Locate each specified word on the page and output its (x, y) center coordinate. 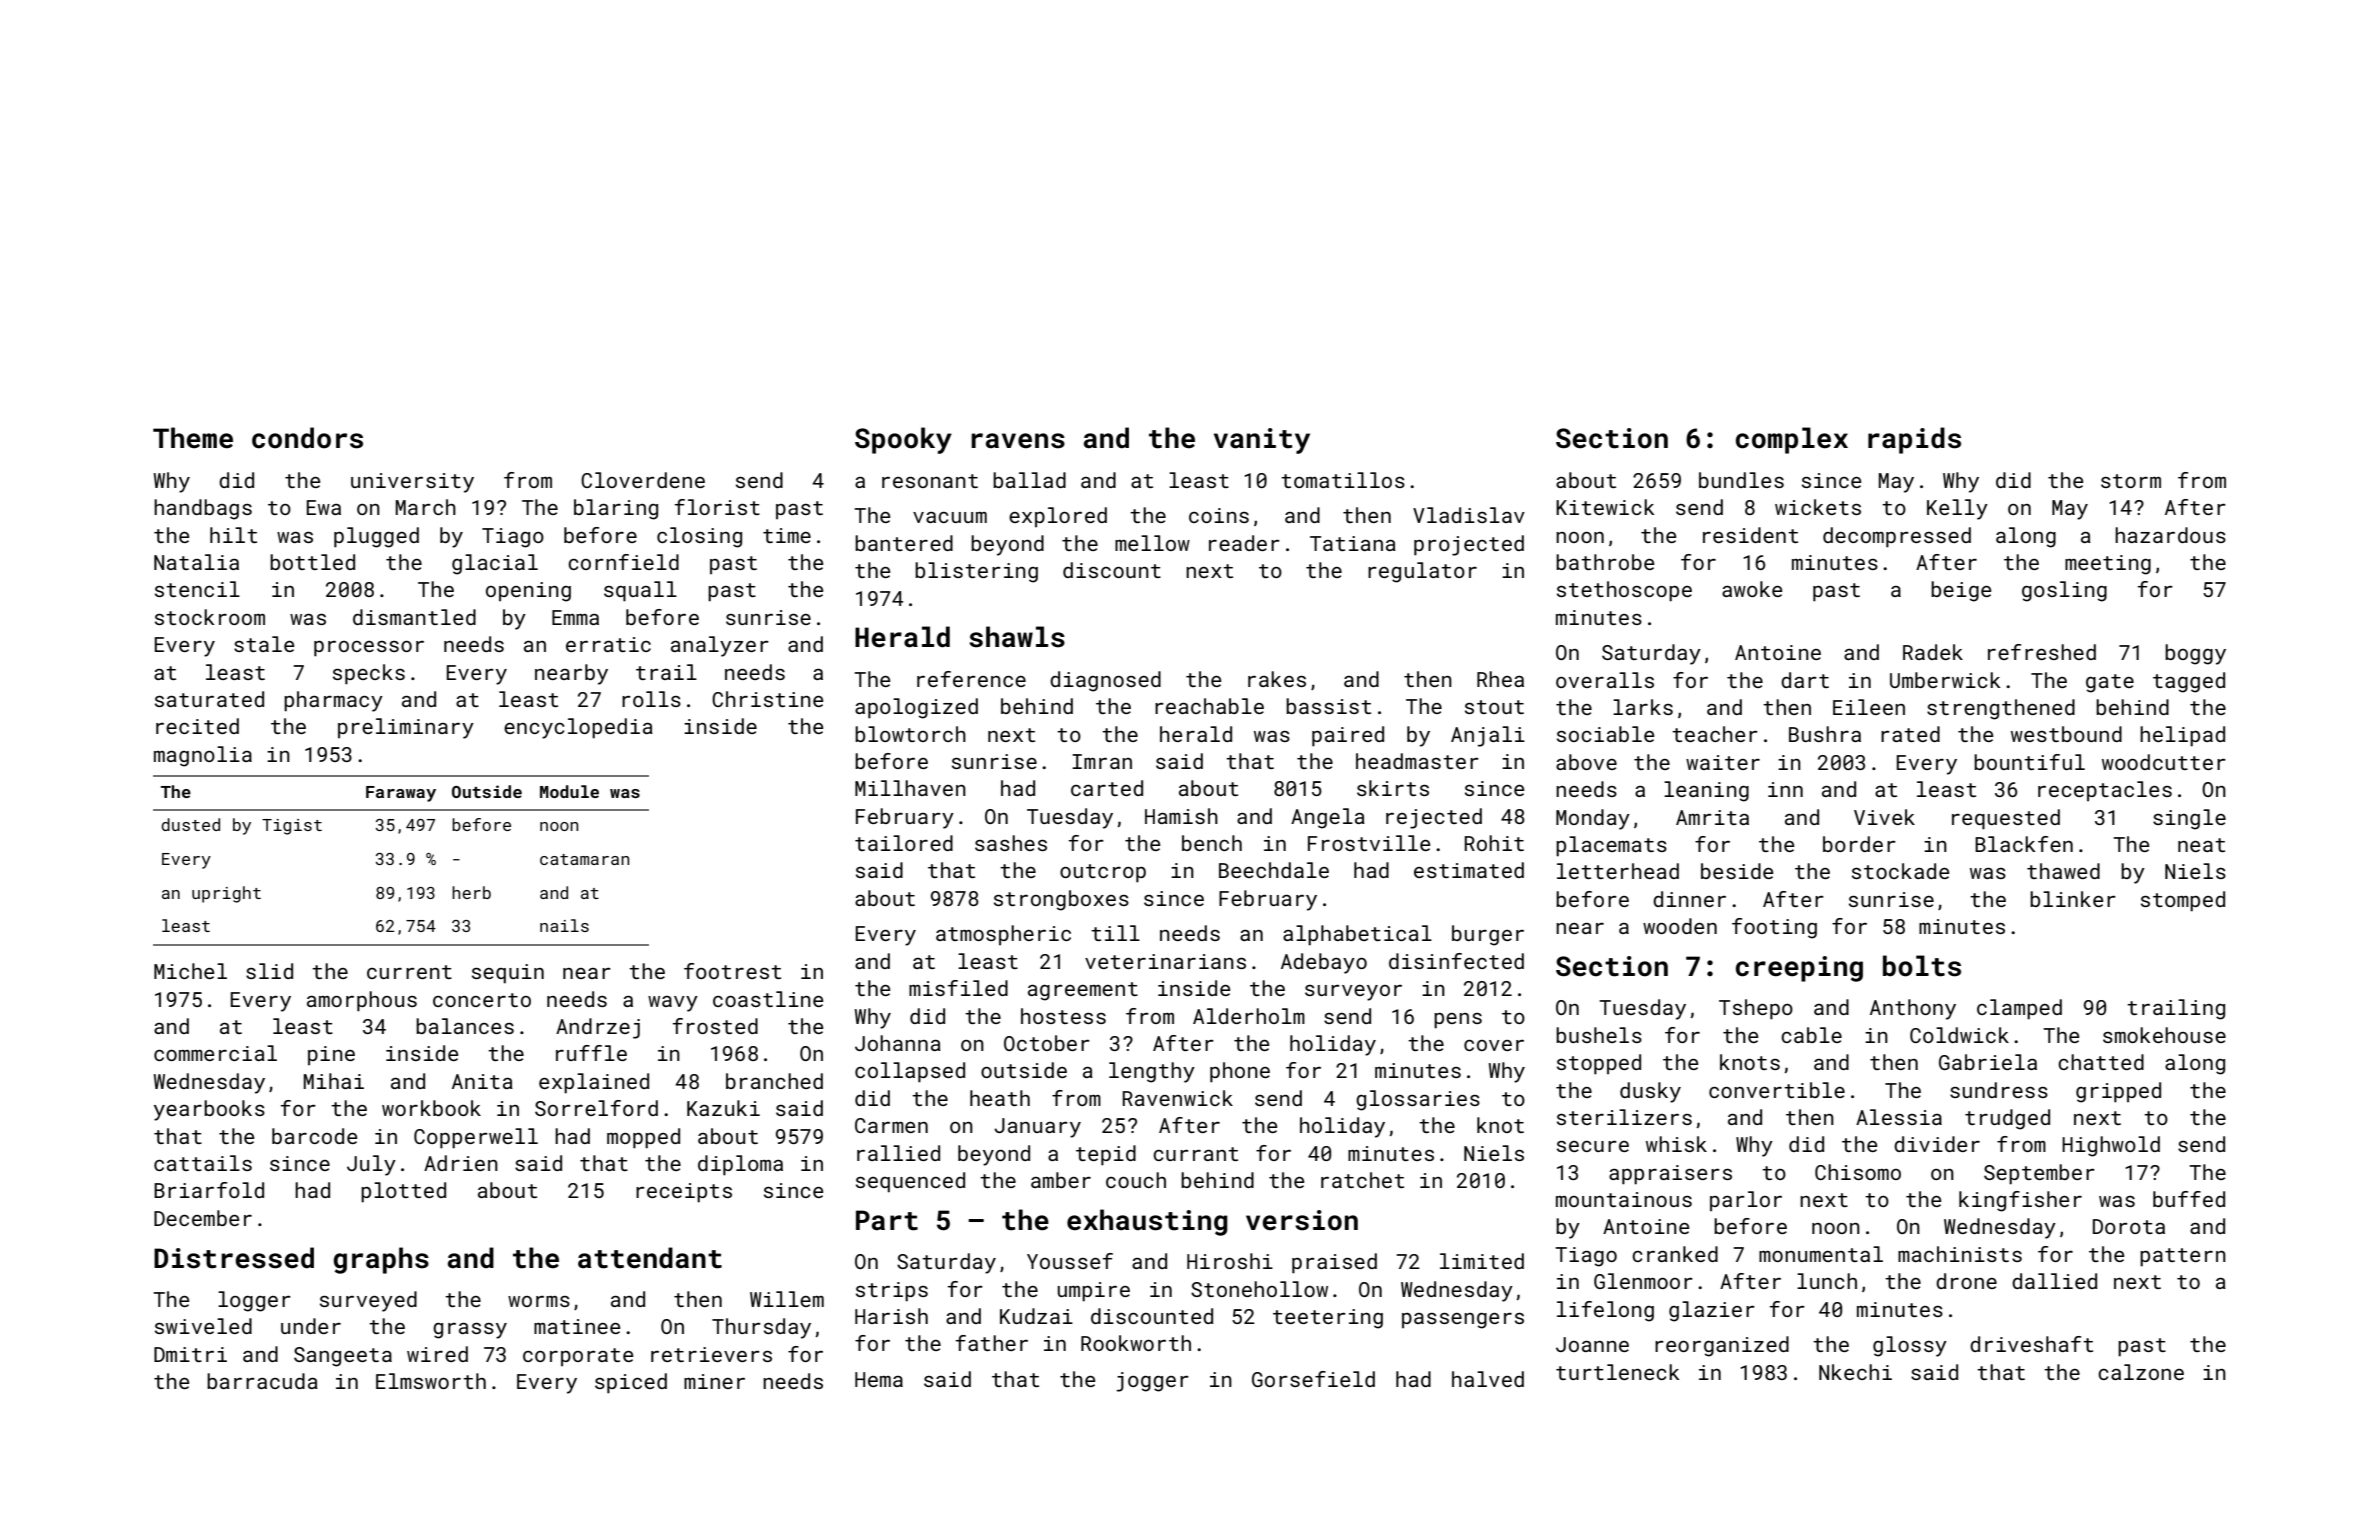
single (2189, 819)
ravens (1018, 441)
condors (307, 438)
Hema (879, 1379)
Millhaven (910, 788)
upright (226, 894)
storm (2131, 481)
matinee (577, 1326)
